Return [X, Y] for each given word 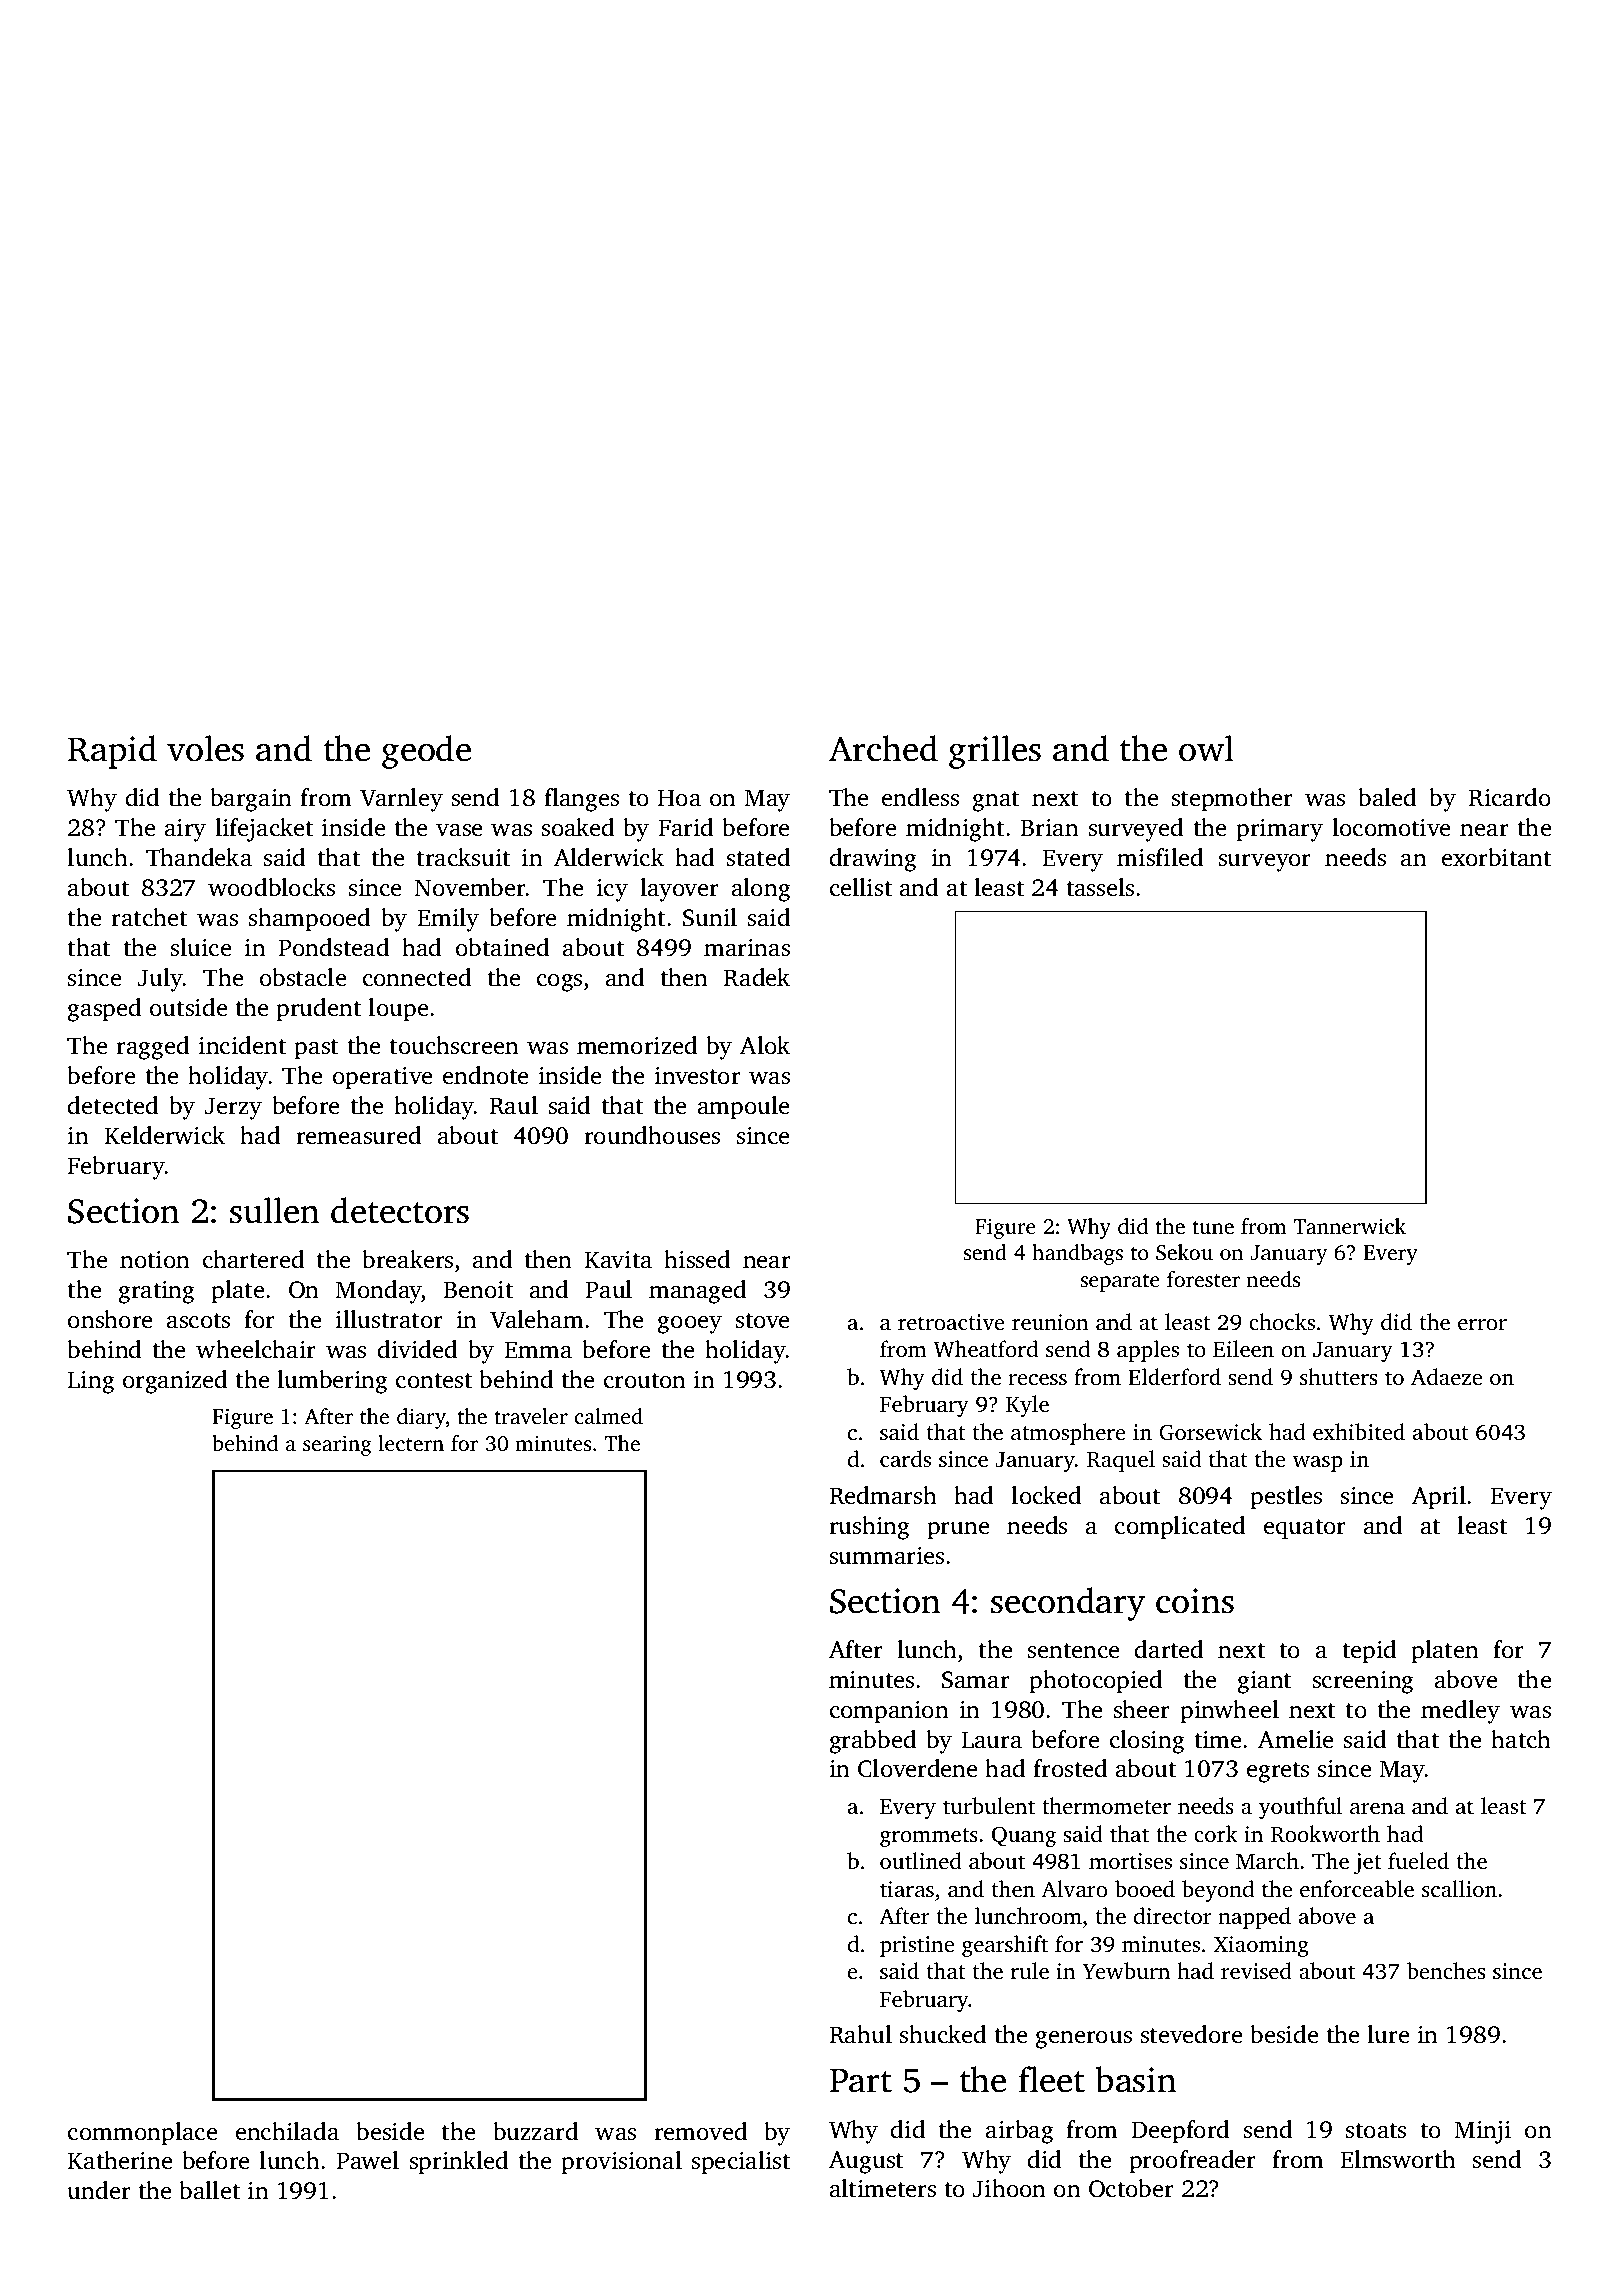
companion [889, 1712]
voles [205, 748]
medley [1460, 1712]
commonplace [142, 2134]
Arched [883, 748]
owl [1206, 748]
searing [337, 1445]
